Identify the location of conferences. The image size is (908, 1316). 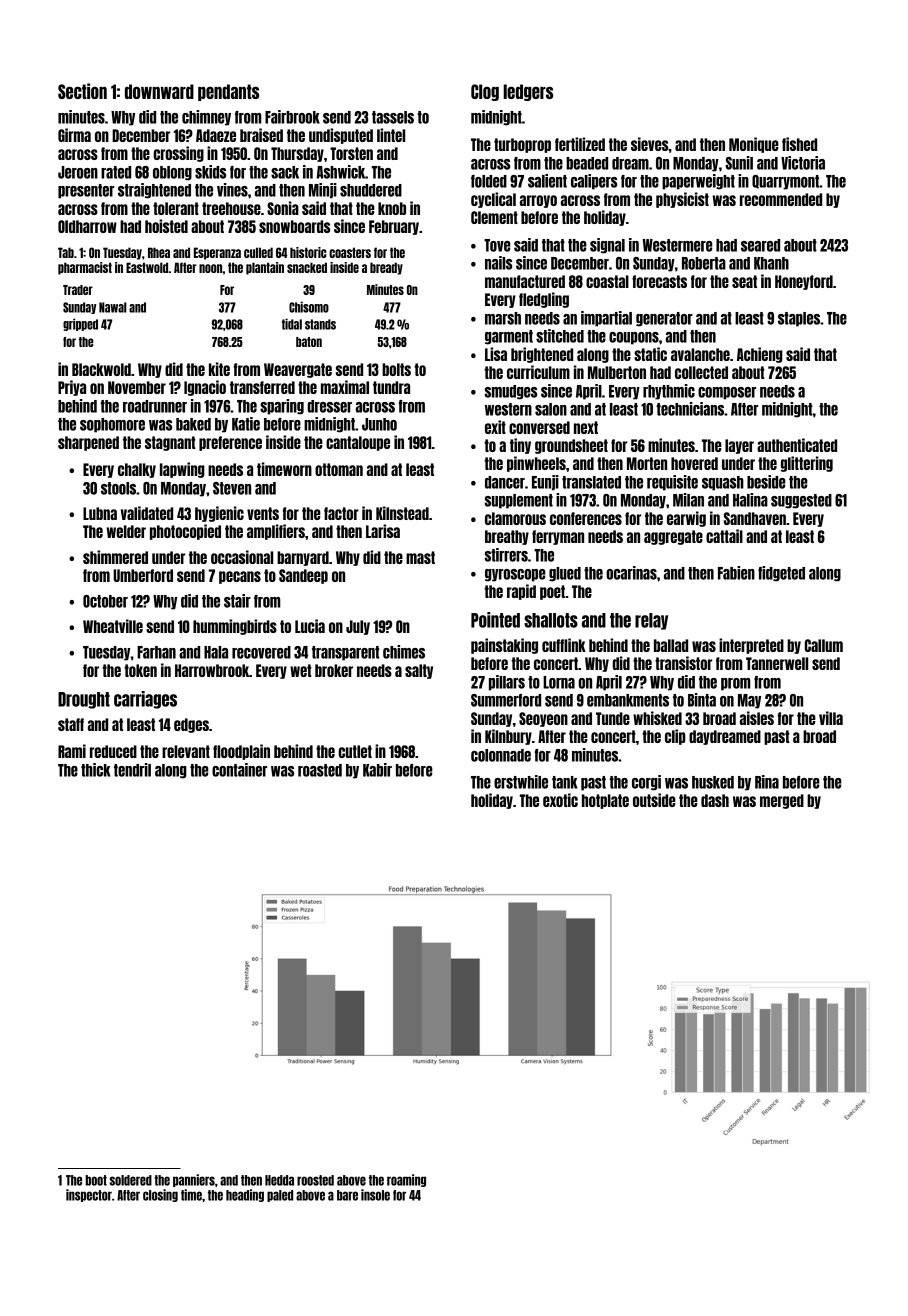
(586, 518).
